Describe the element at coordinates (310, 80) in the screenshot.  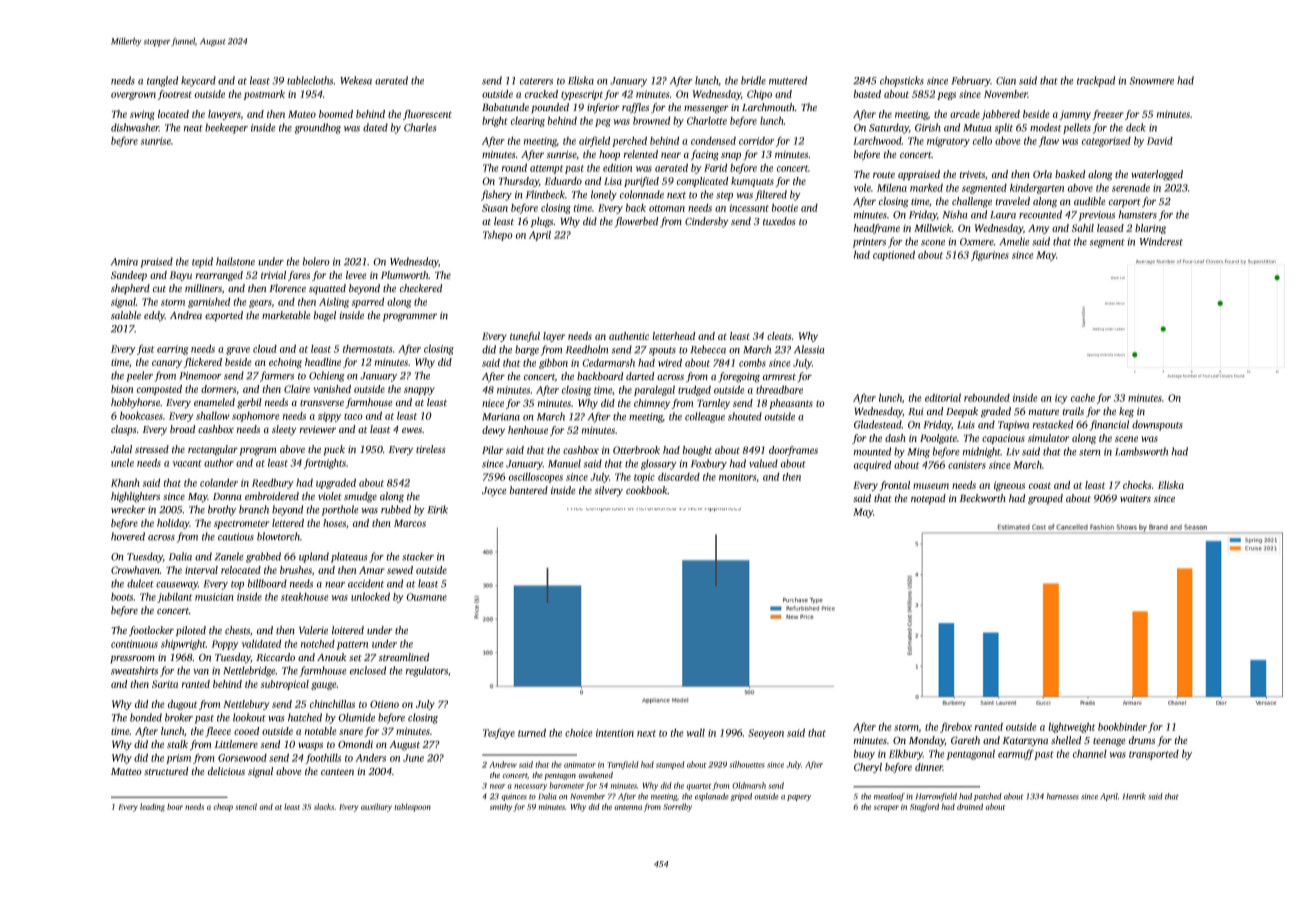
I see `tablecloths` at that location.
